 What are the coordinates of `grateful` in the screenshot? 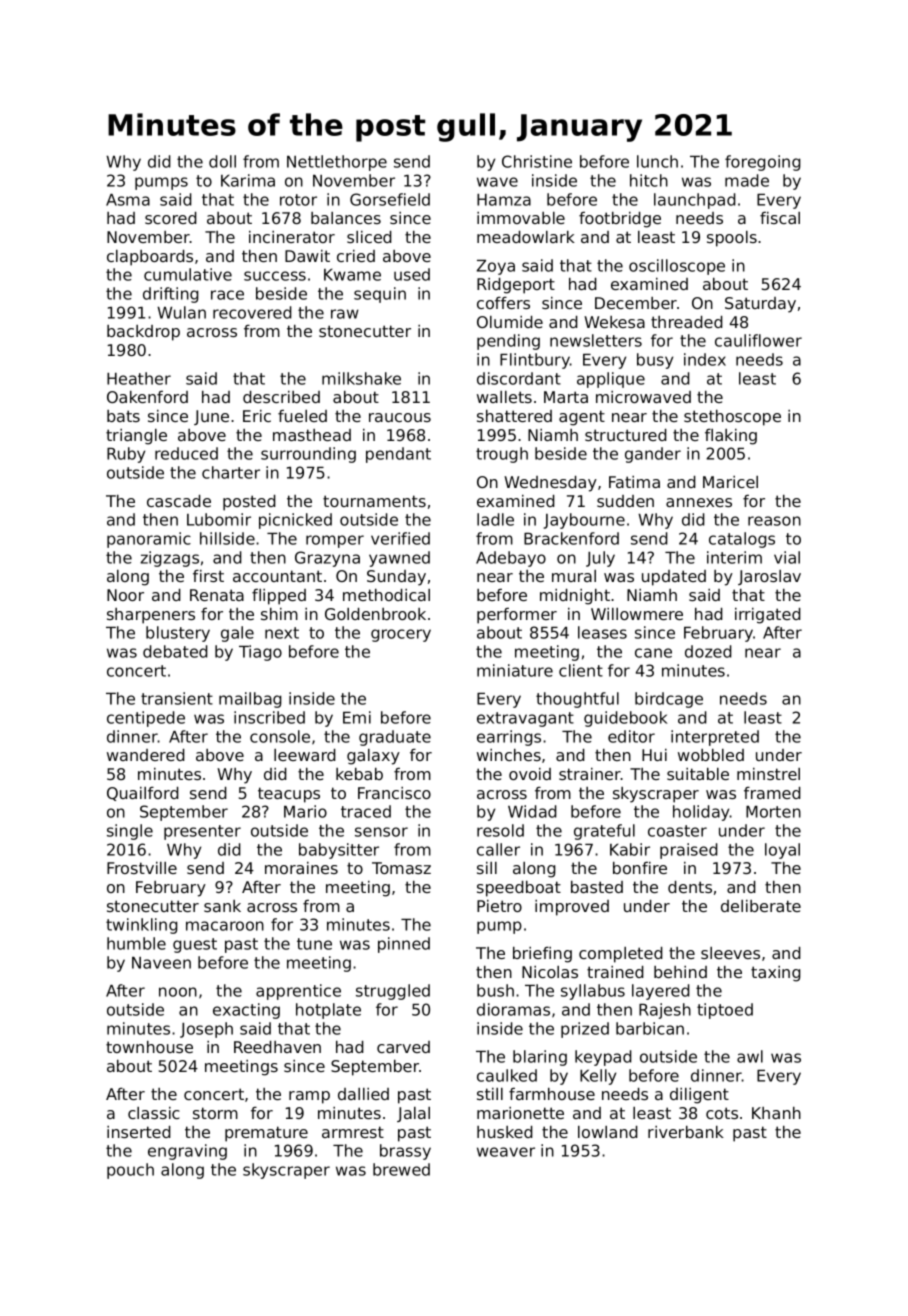 It's located at (604, 832).
